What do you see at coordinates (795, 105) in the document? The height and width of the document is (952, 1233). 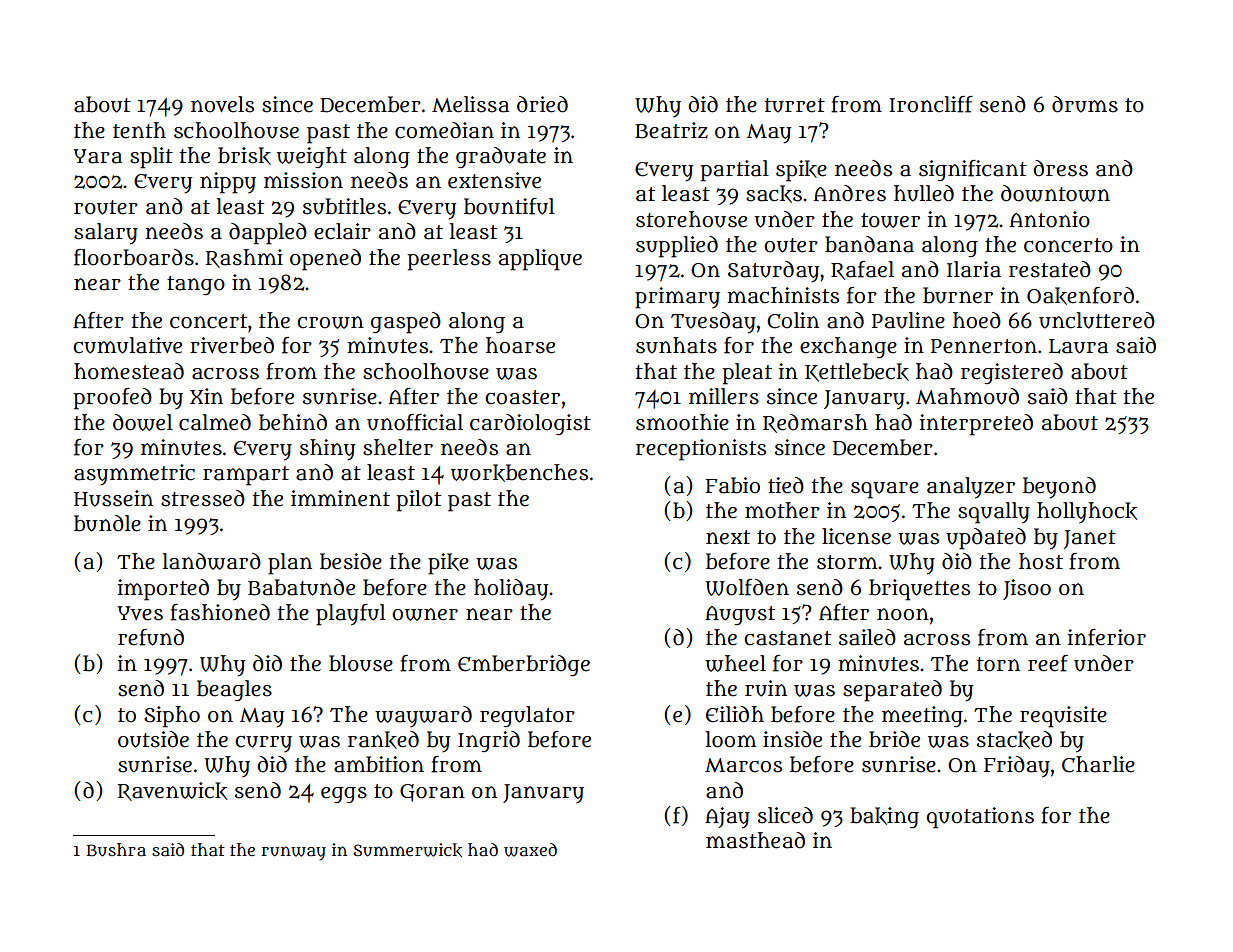 I see `turret` at bounding box center [795, 105].
